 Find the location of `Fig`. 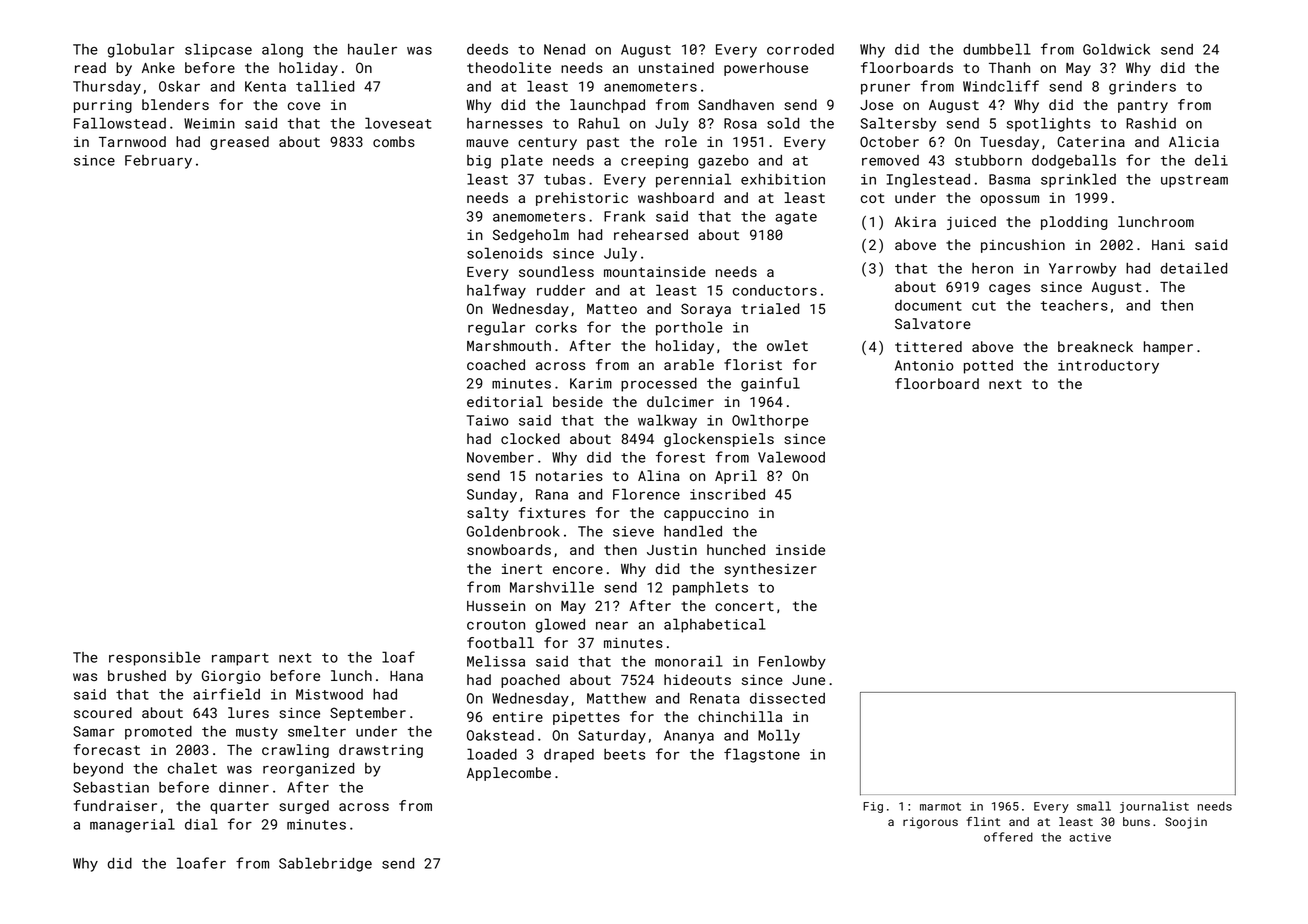

Fig is located at coordinates (873, 807).
